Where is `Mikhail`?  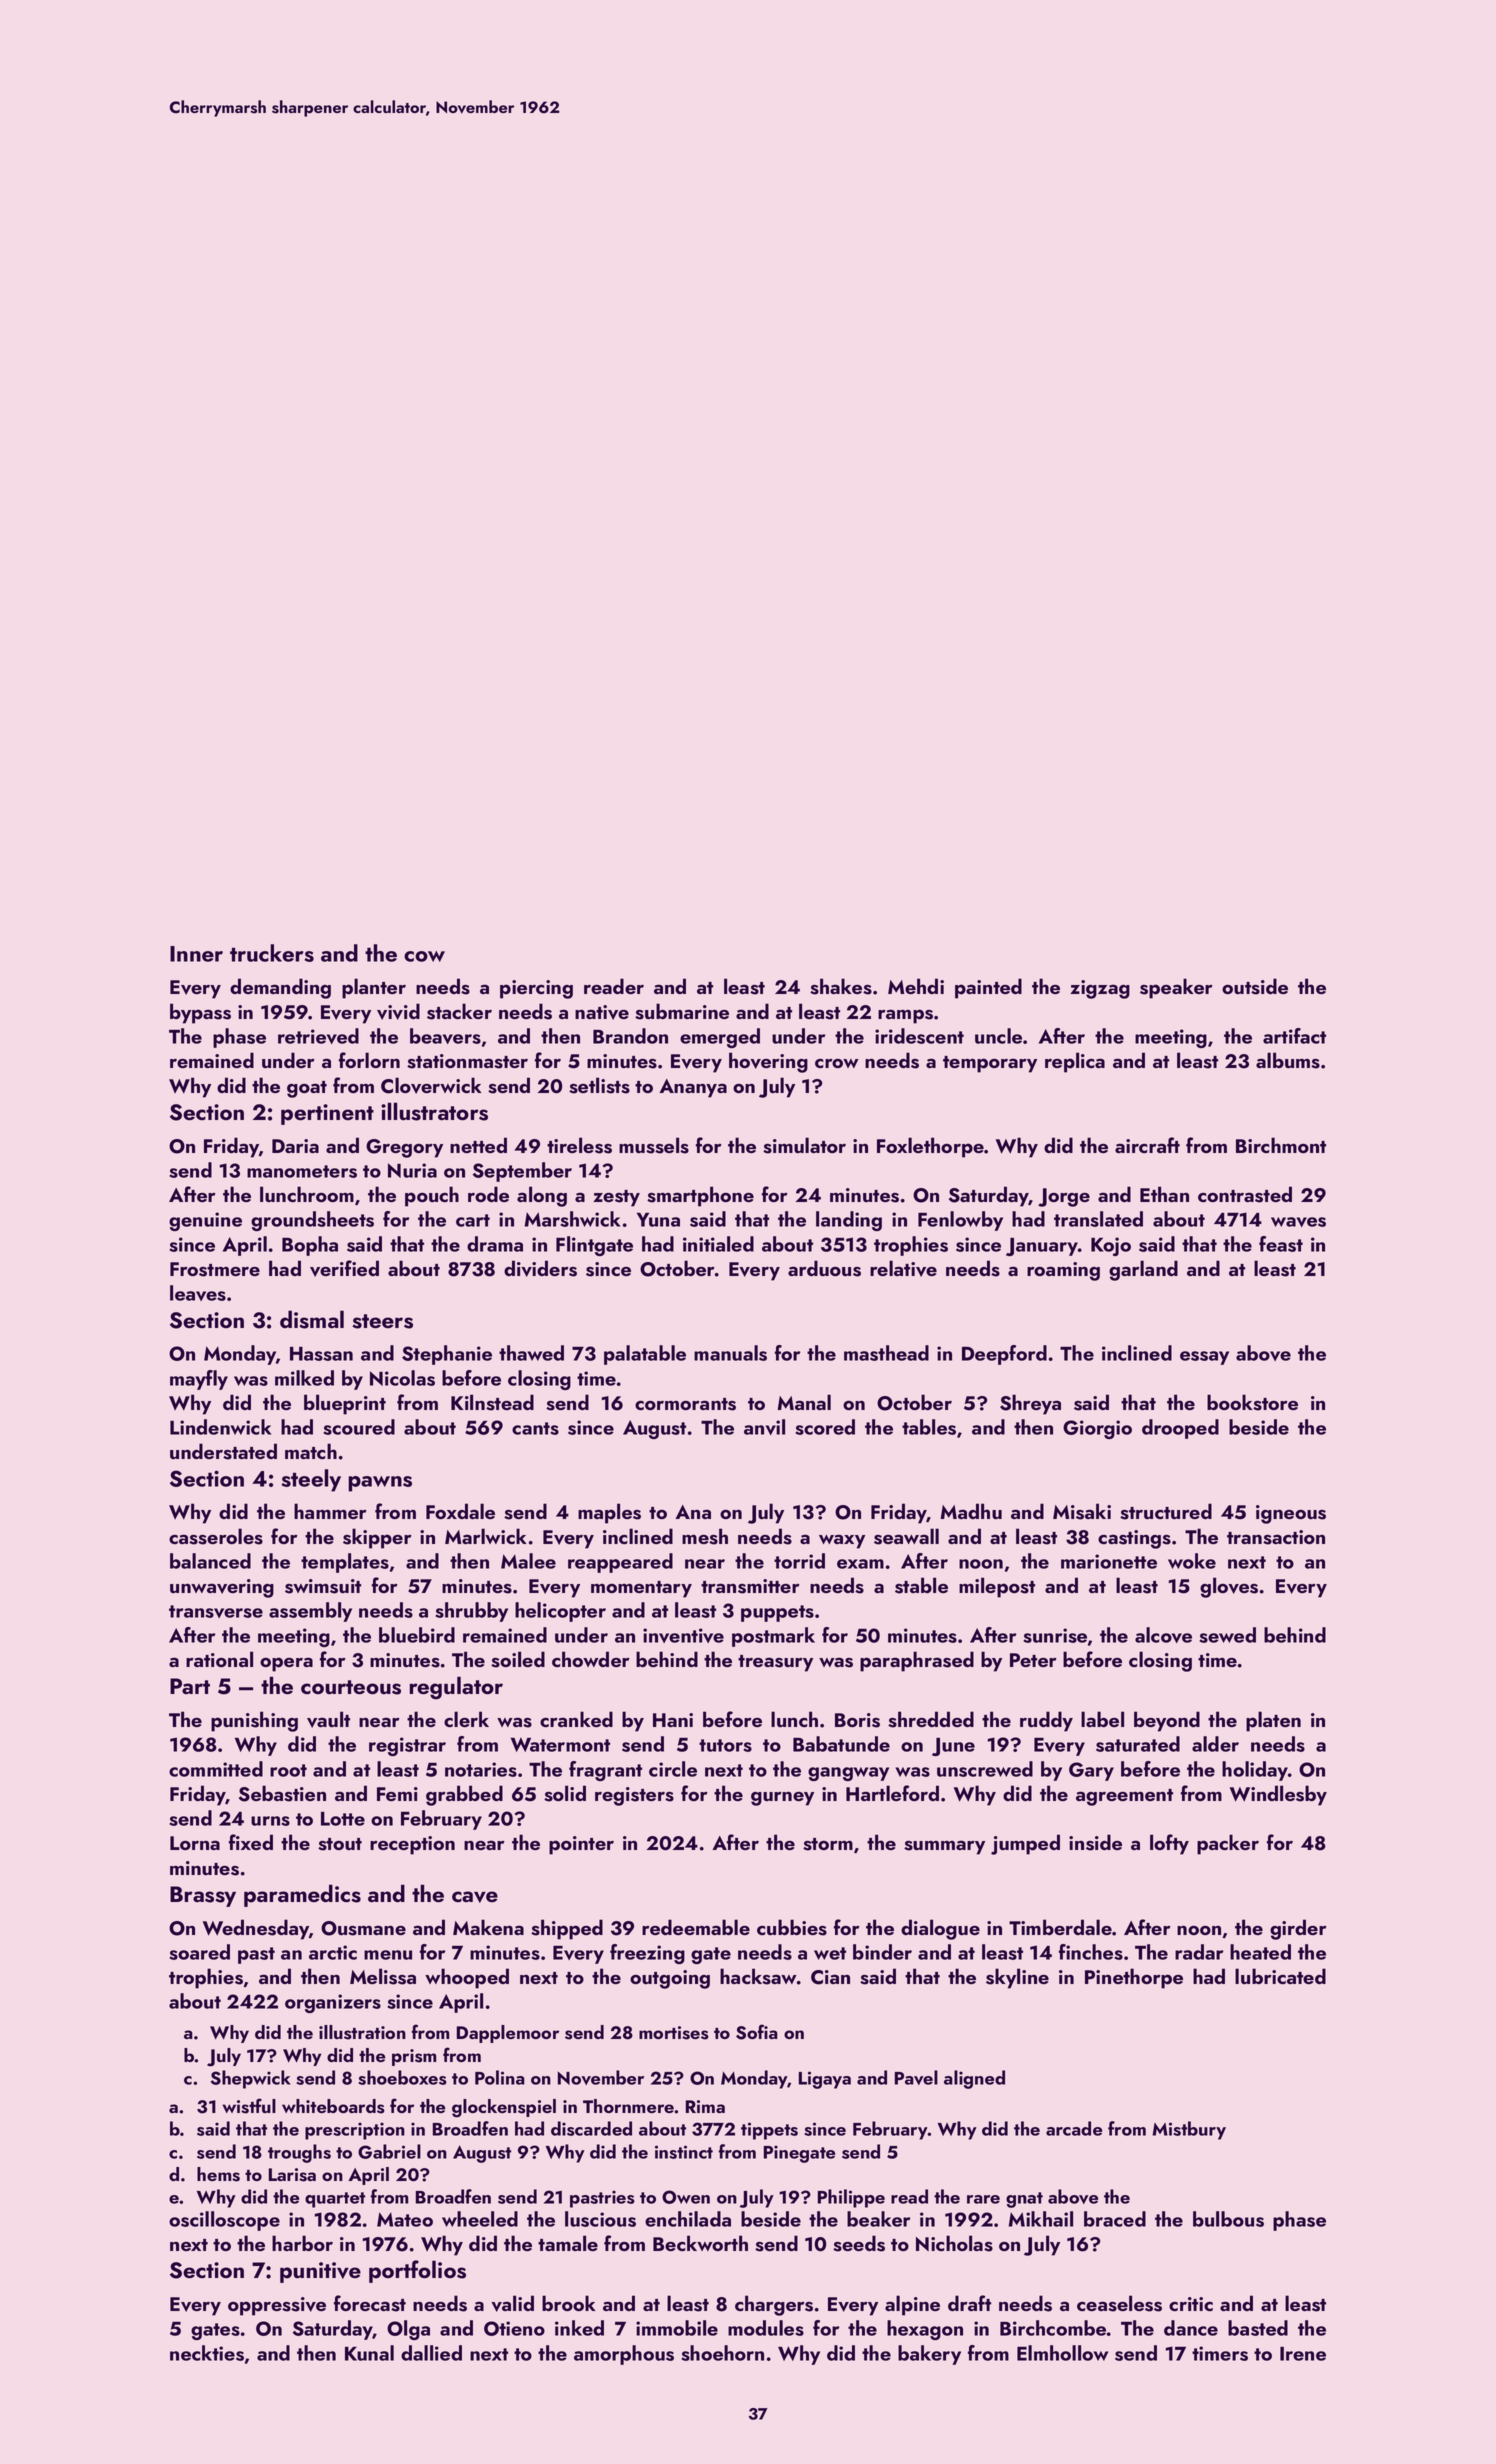 Mikhail is located at coordinates (1041, 2219).
